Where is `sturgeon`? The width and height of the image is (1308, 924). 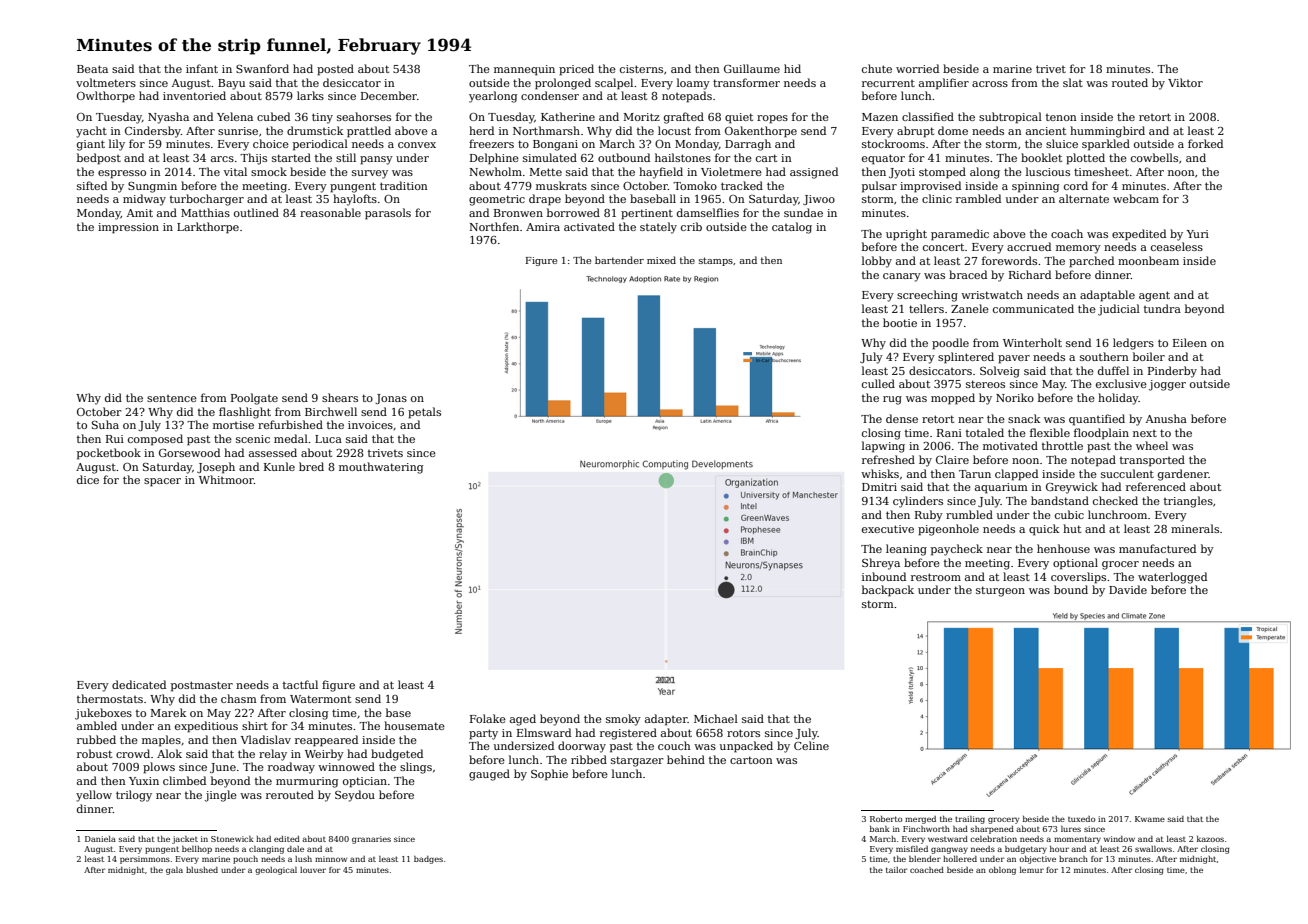 sturgeon is located at coordinates (1000, 591).
